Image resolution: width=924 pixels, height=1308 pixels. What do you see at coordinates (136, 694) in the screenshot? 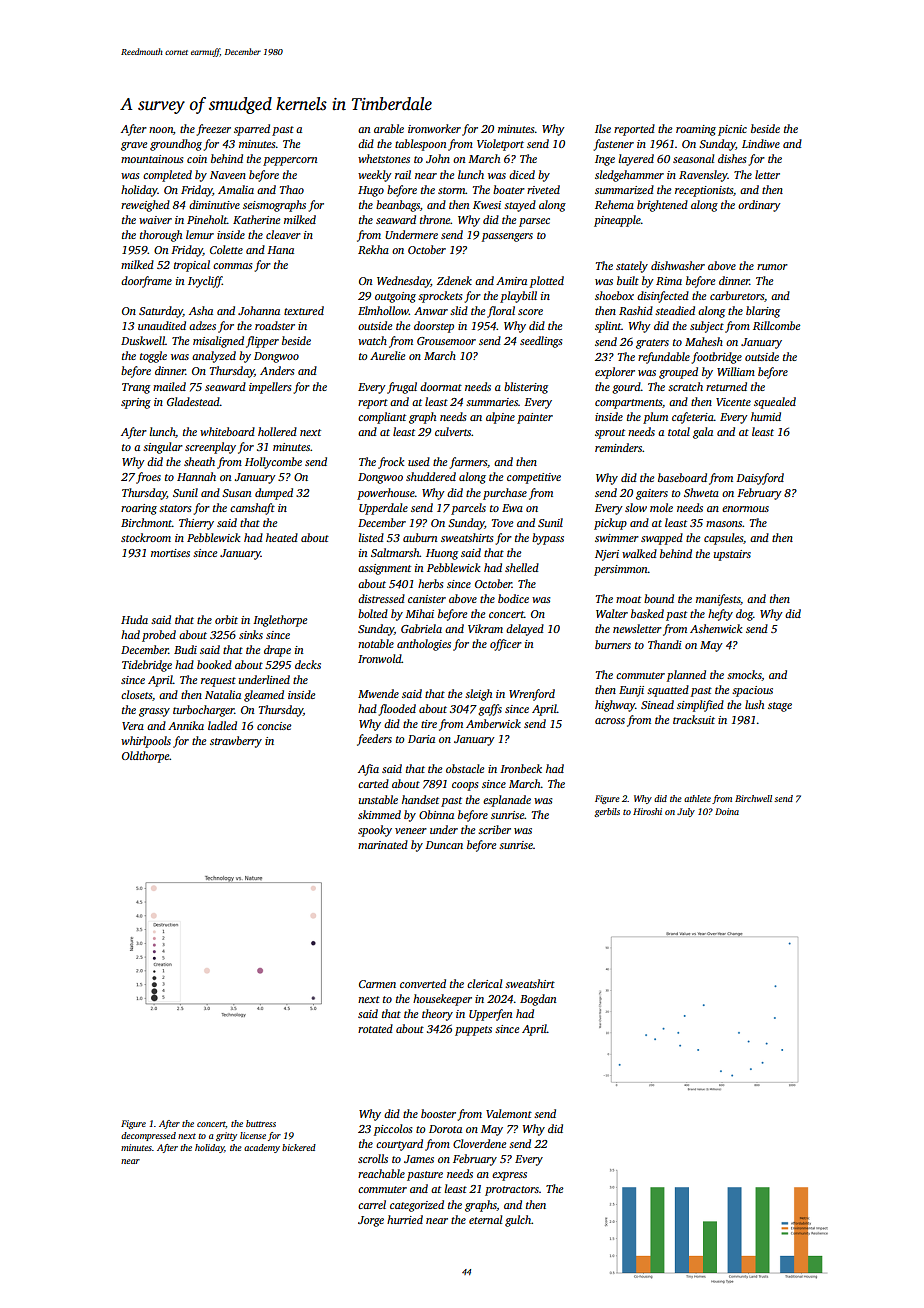
I see `closets` at bounding box center [136, 694].
